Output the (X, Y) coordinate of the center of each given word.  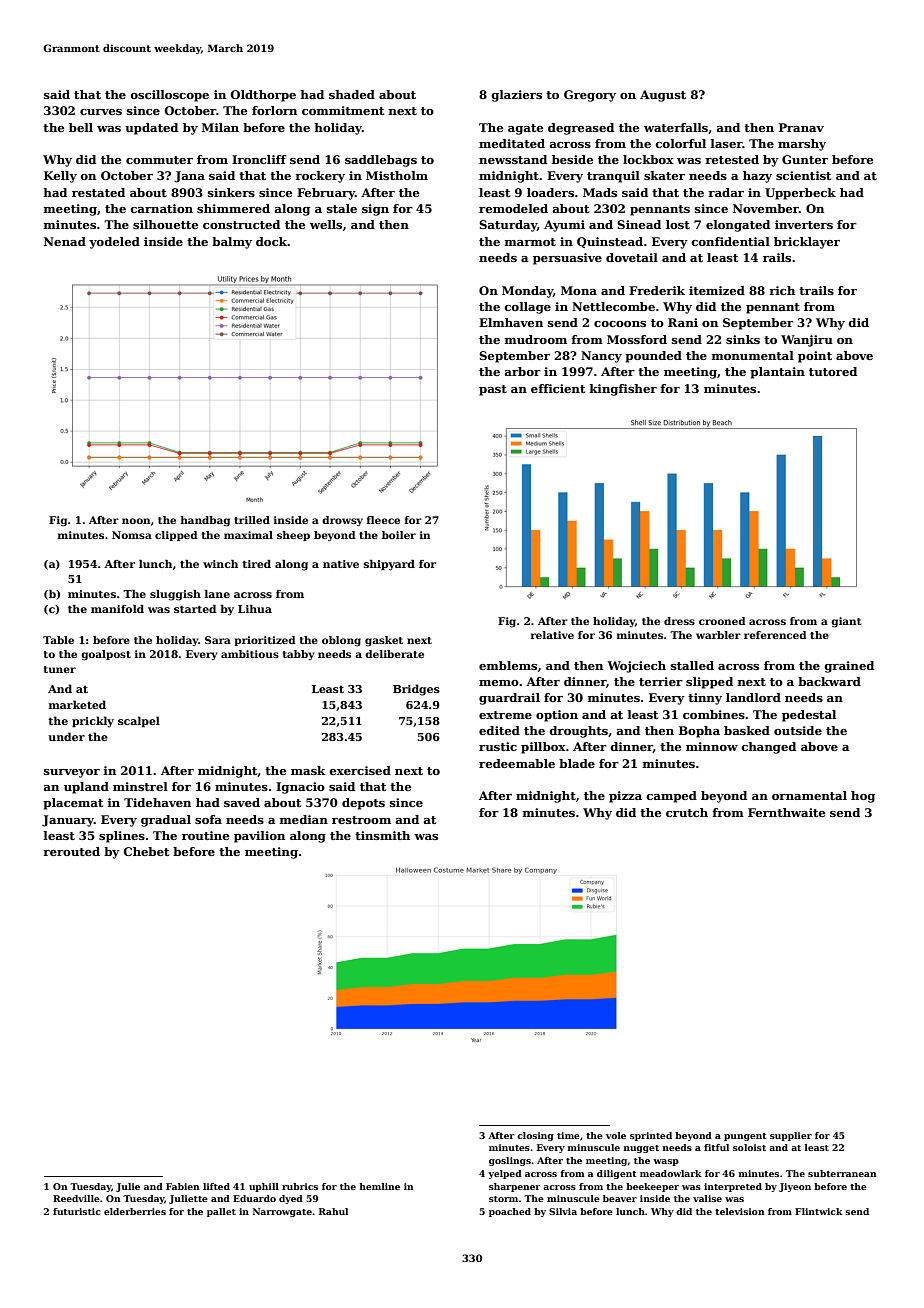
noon (136, 521)
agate (525, 129)
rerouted (71, 851)
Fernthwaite (786, 812)
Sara (218, 640)
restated (98, 192)
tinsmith (382, 835)
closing (535, 1136)
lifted (216, 1186)
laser (726, 143)
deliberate (394, 654)
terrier (661, 681)
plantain (777, 373)
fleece (383, 520)
